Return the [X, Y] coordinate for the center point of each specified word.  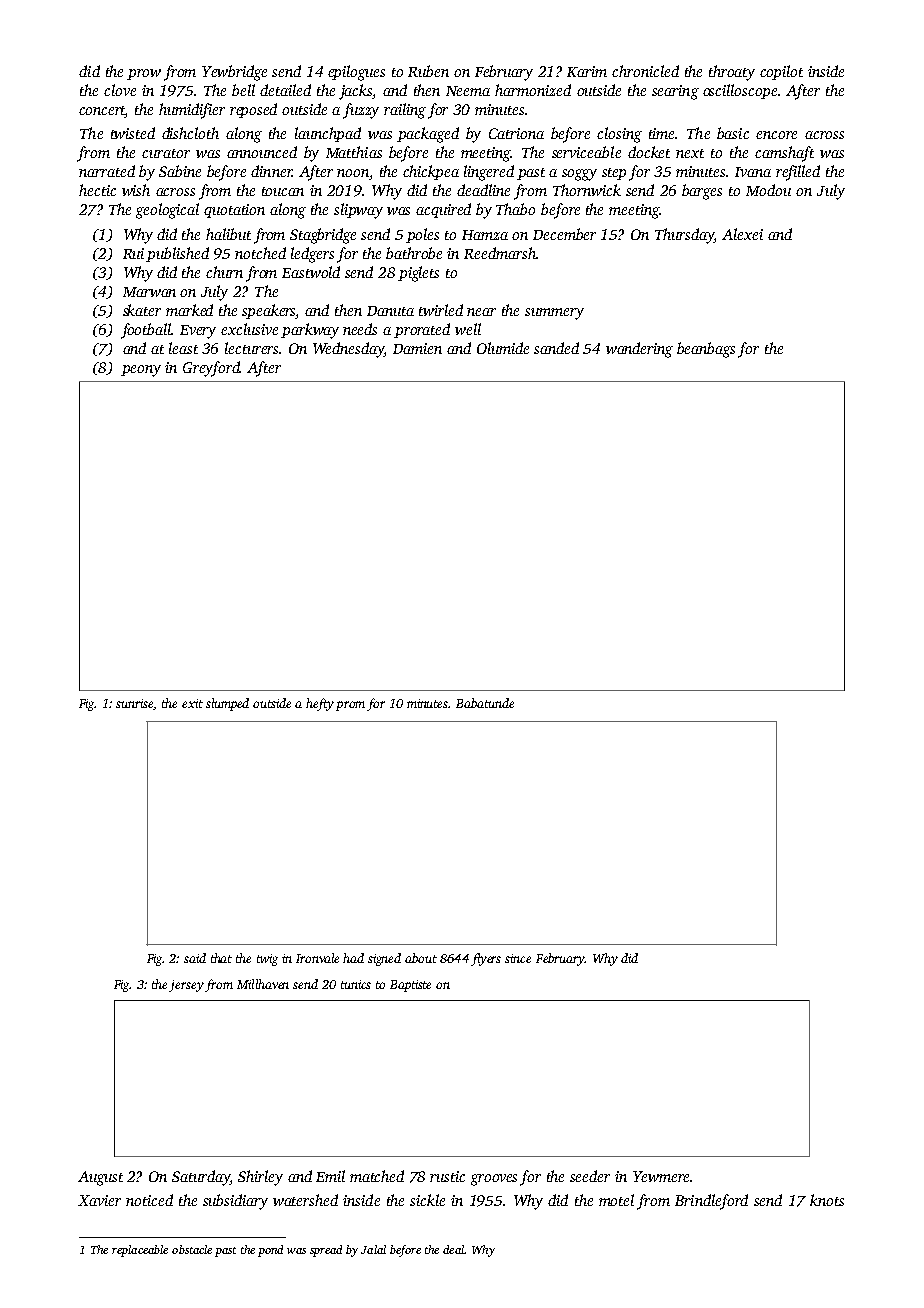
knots [827, 1200]
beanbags [706, 350]
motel [616, 1200]
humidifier [192, 111]
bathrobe [414, 253]
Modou [768, 190]
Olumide [503, 348]
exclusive [249, 329]
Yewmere [661, 1176]
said [195, 958]
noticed [149, 1200]
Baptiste [410, 986]
